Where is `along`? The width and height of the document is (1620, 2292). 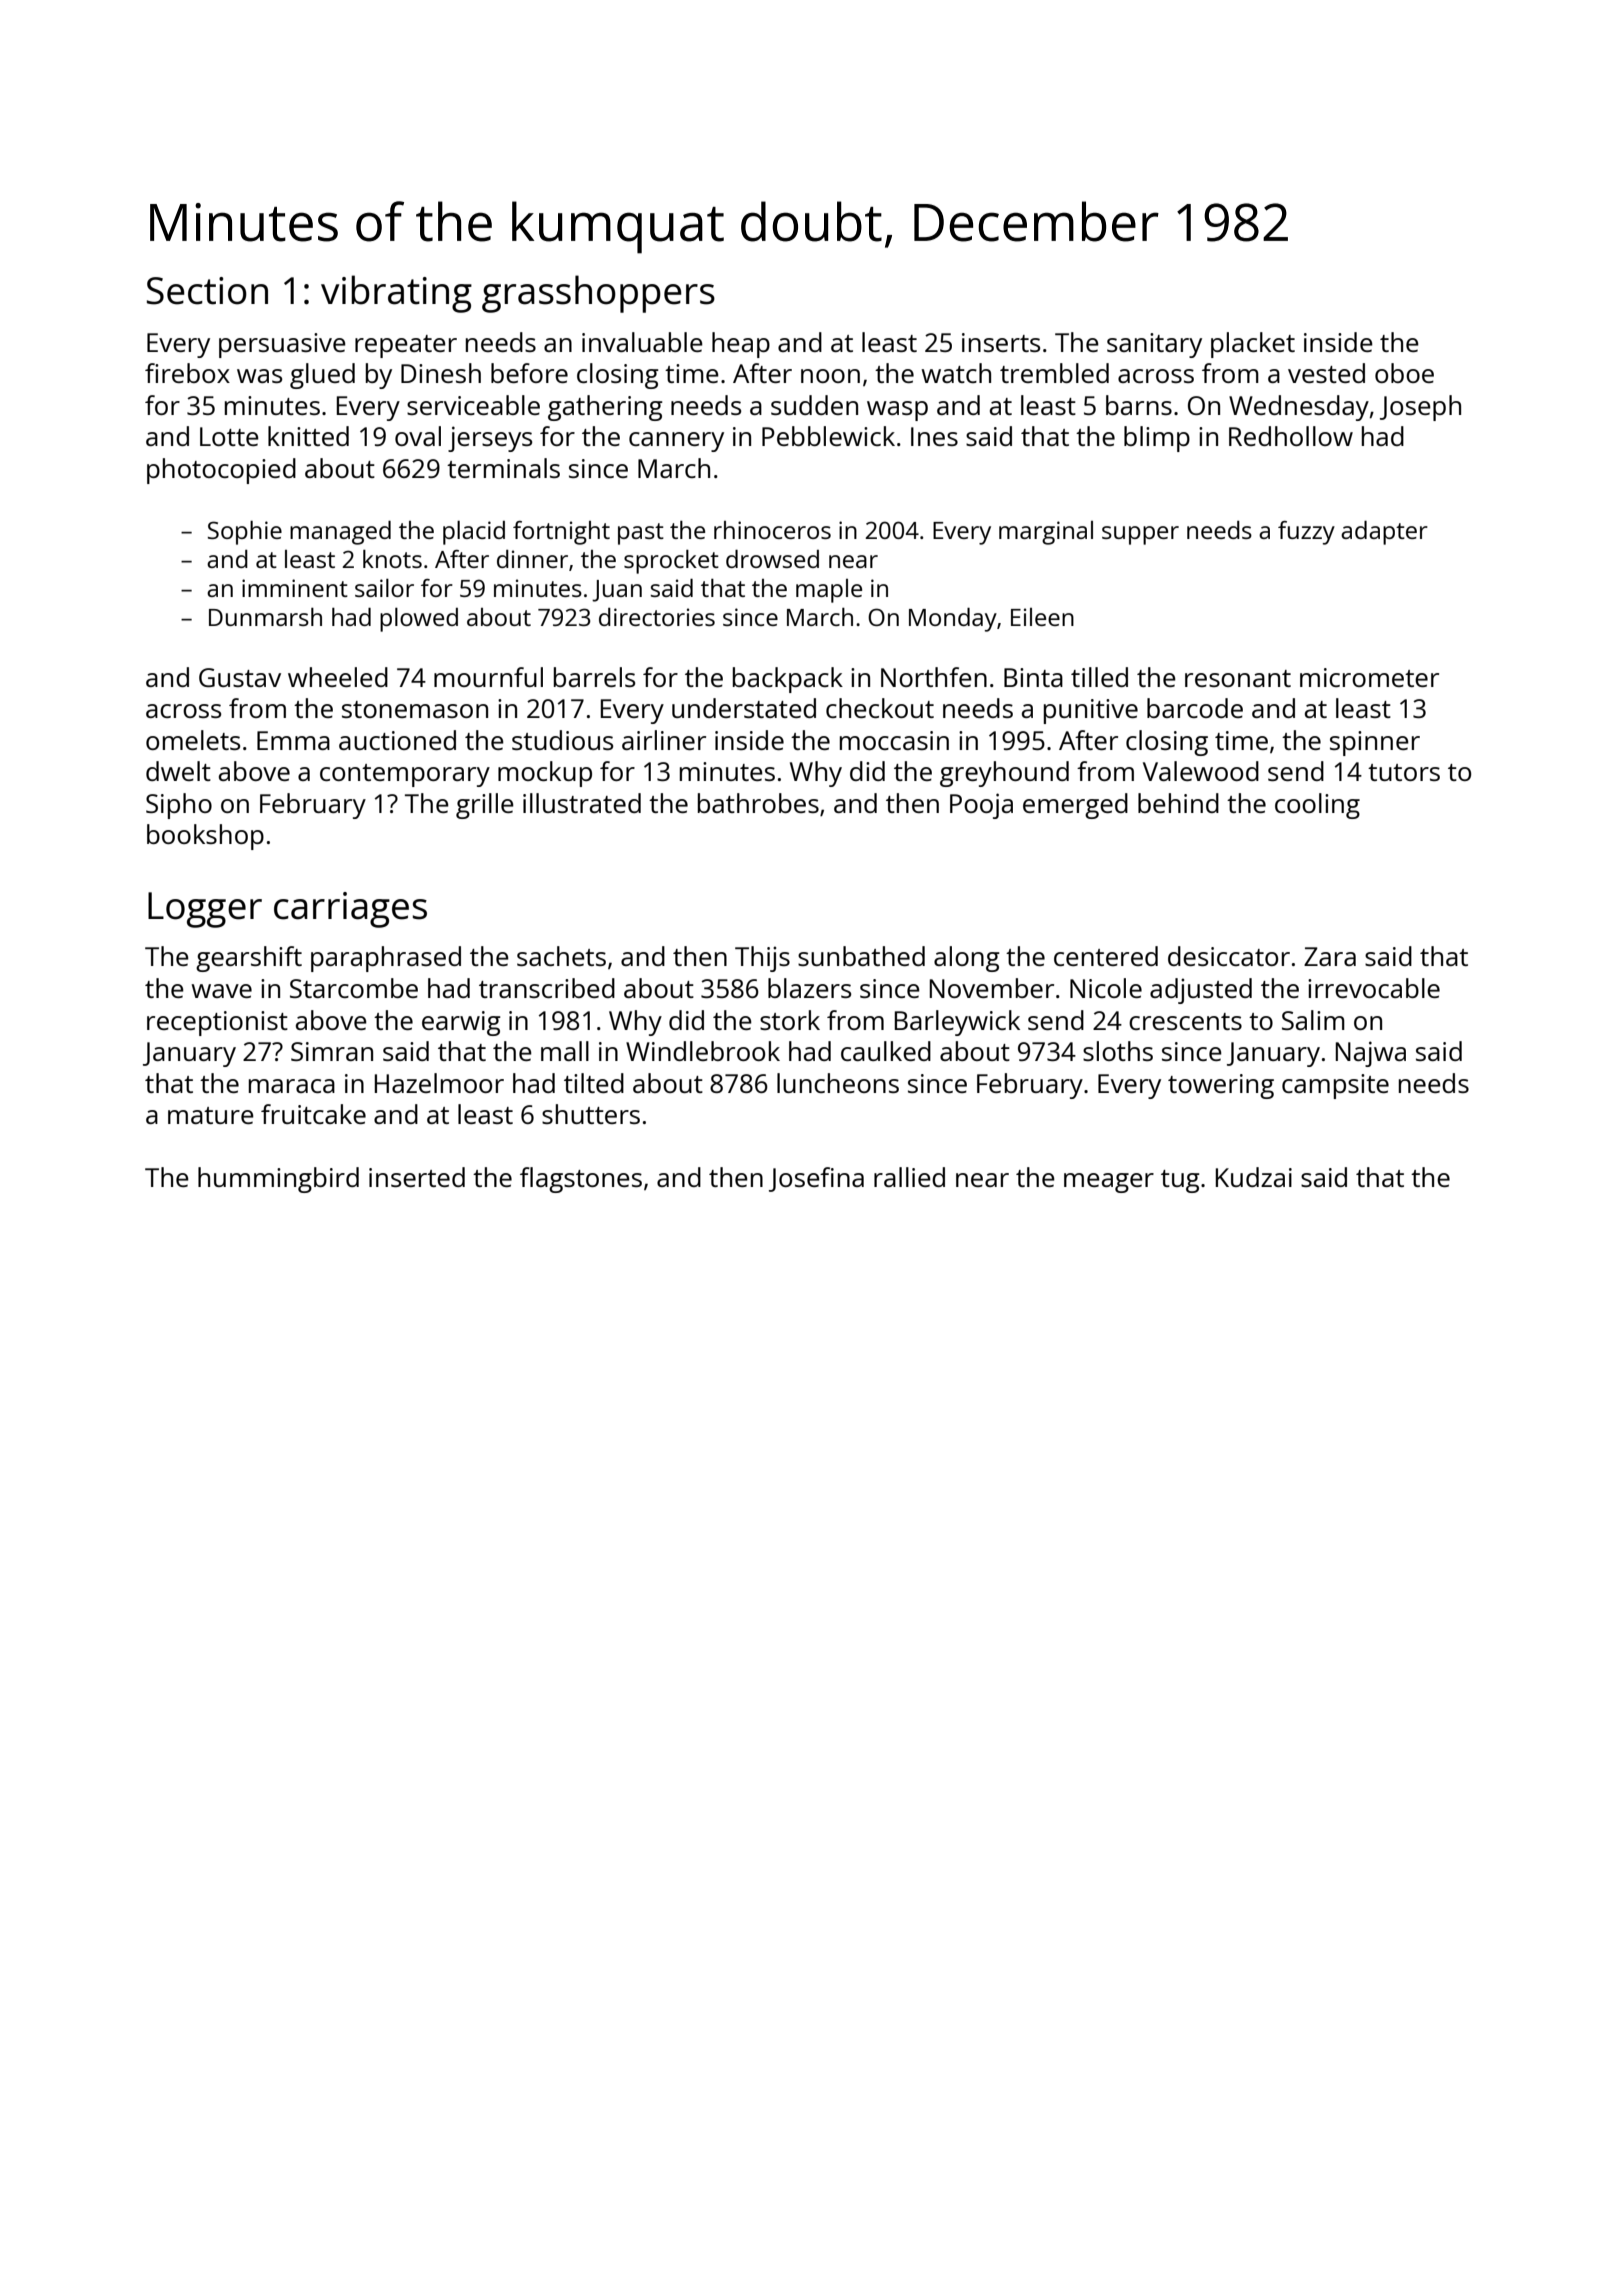 along is located at coordinates (967, 959).
